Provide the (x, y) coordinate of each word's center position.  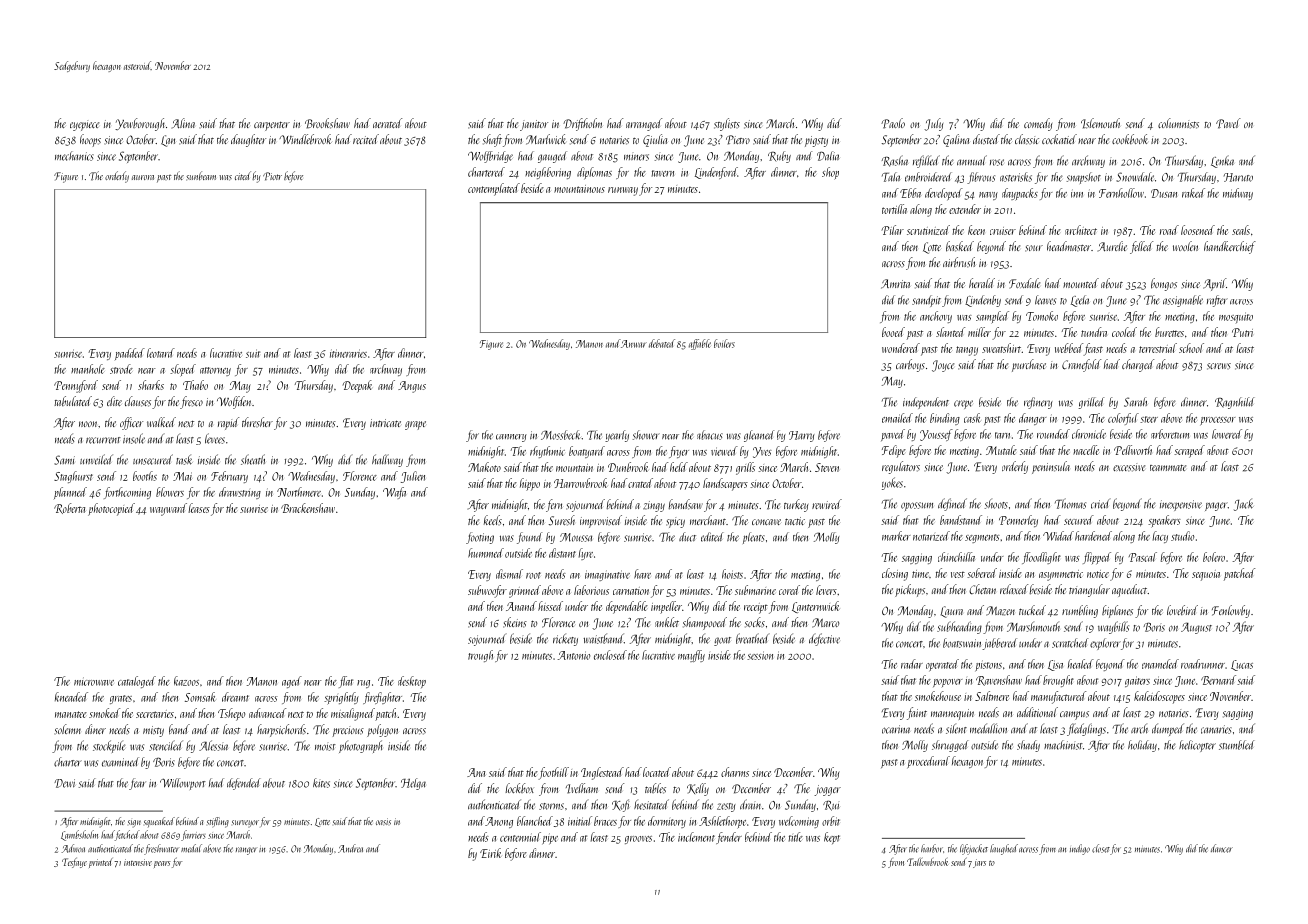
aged (292, 682)
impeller (666, 607)
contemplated (494, 189)
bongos (1164, 284)
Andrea (350, 848)
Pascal (1143, 557)
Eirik (490, 853)
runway (623, 191)
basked (960, 246)
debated (662, 343)
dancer (1222, 848)
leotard (161, 353)
